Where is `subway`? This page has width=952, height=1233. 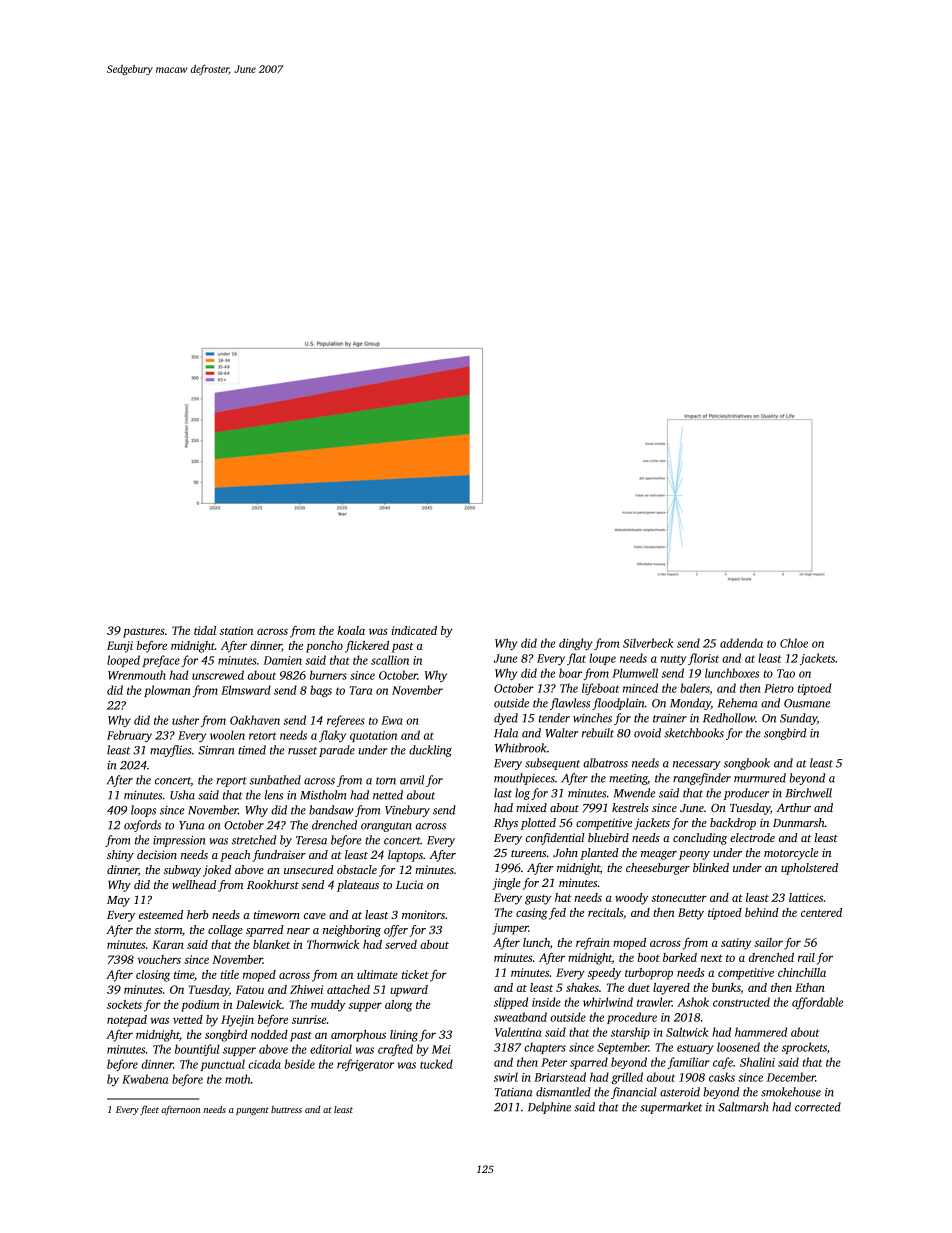 subway is located at coordinates (182, 871).
